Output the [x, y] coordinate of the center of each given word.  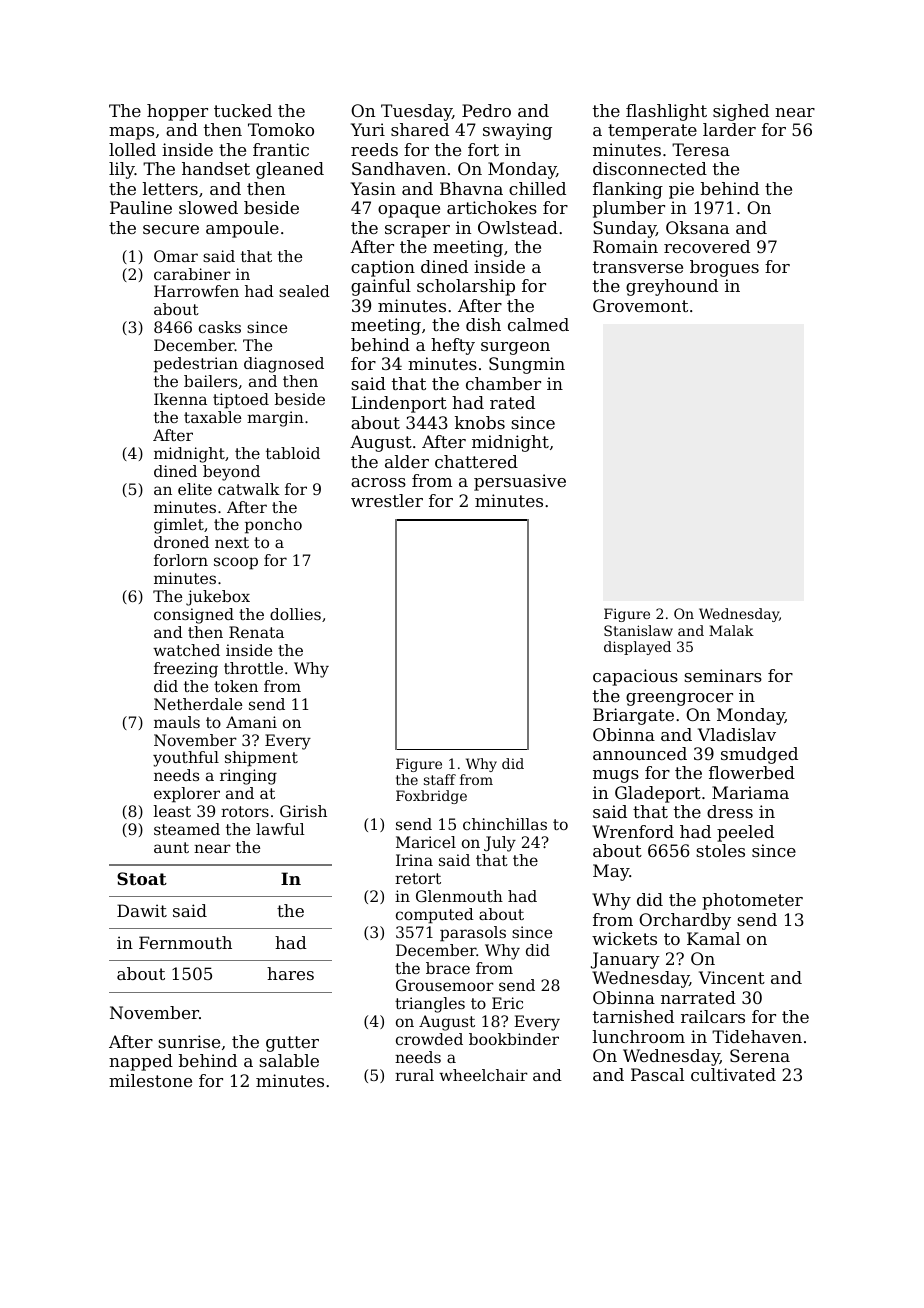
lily [122, 170]
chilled [537, 188]
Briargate [633, 716]
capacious [635, 677]
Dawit [142, 910]
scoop [236, 563]
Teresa [701, 149]
